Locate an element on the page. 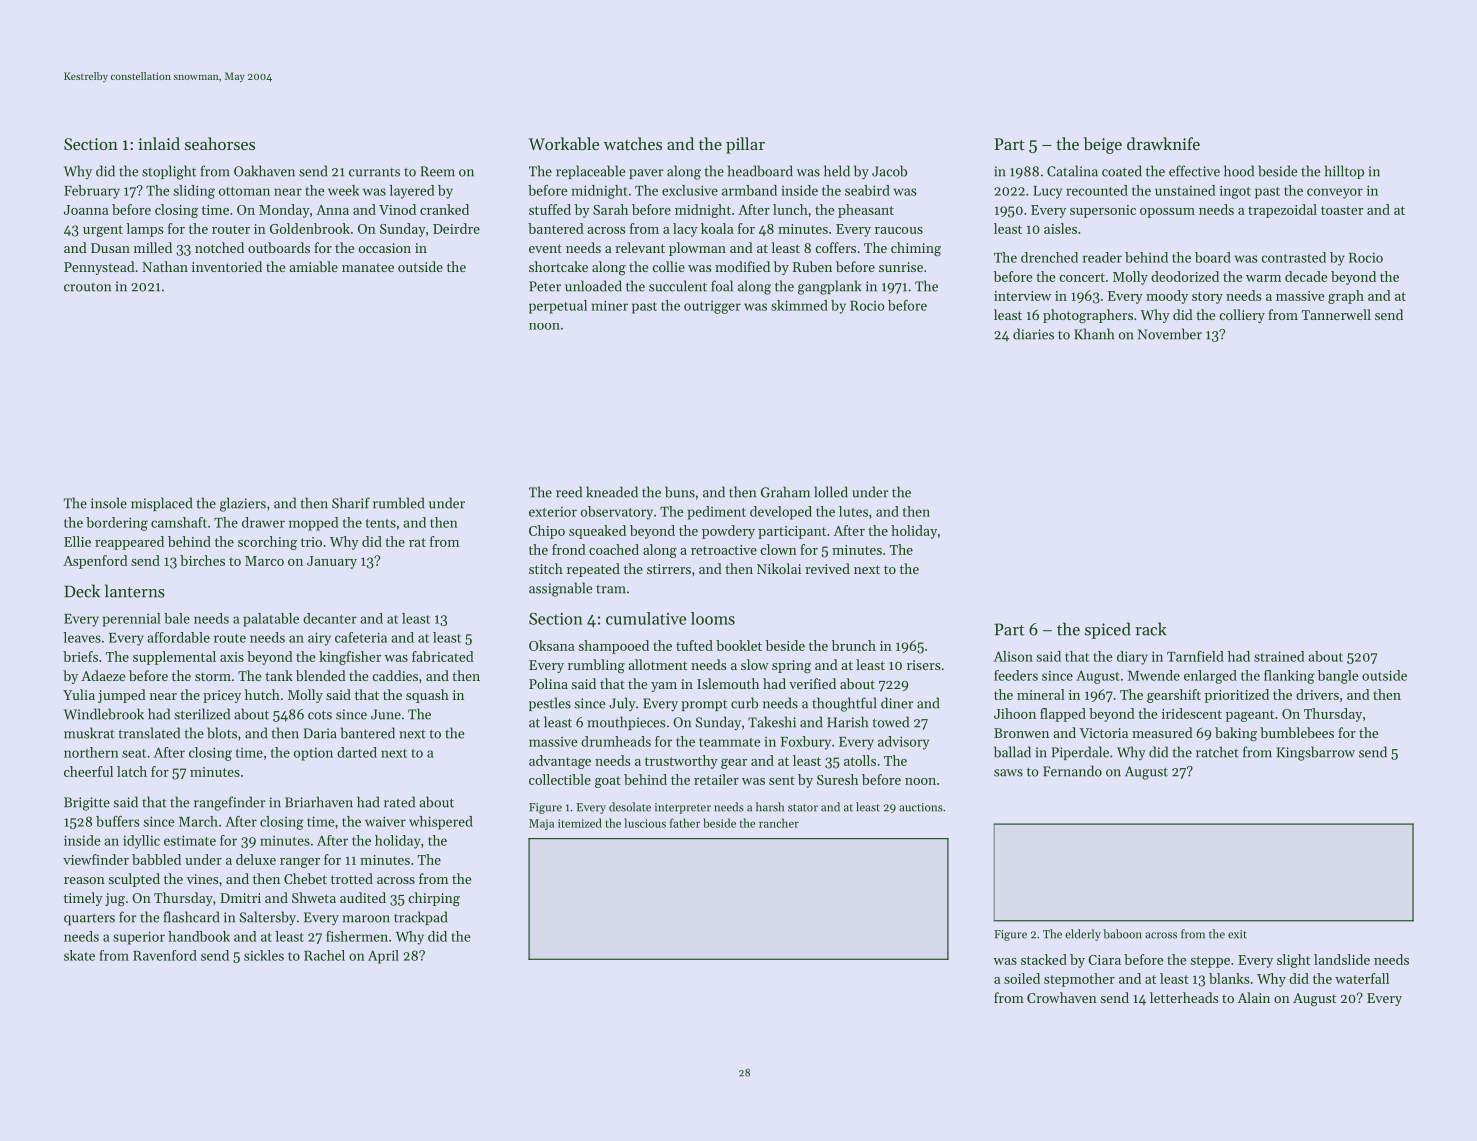 This page has width=1477, height=1141. skate is located at coordinates (79, 955).
